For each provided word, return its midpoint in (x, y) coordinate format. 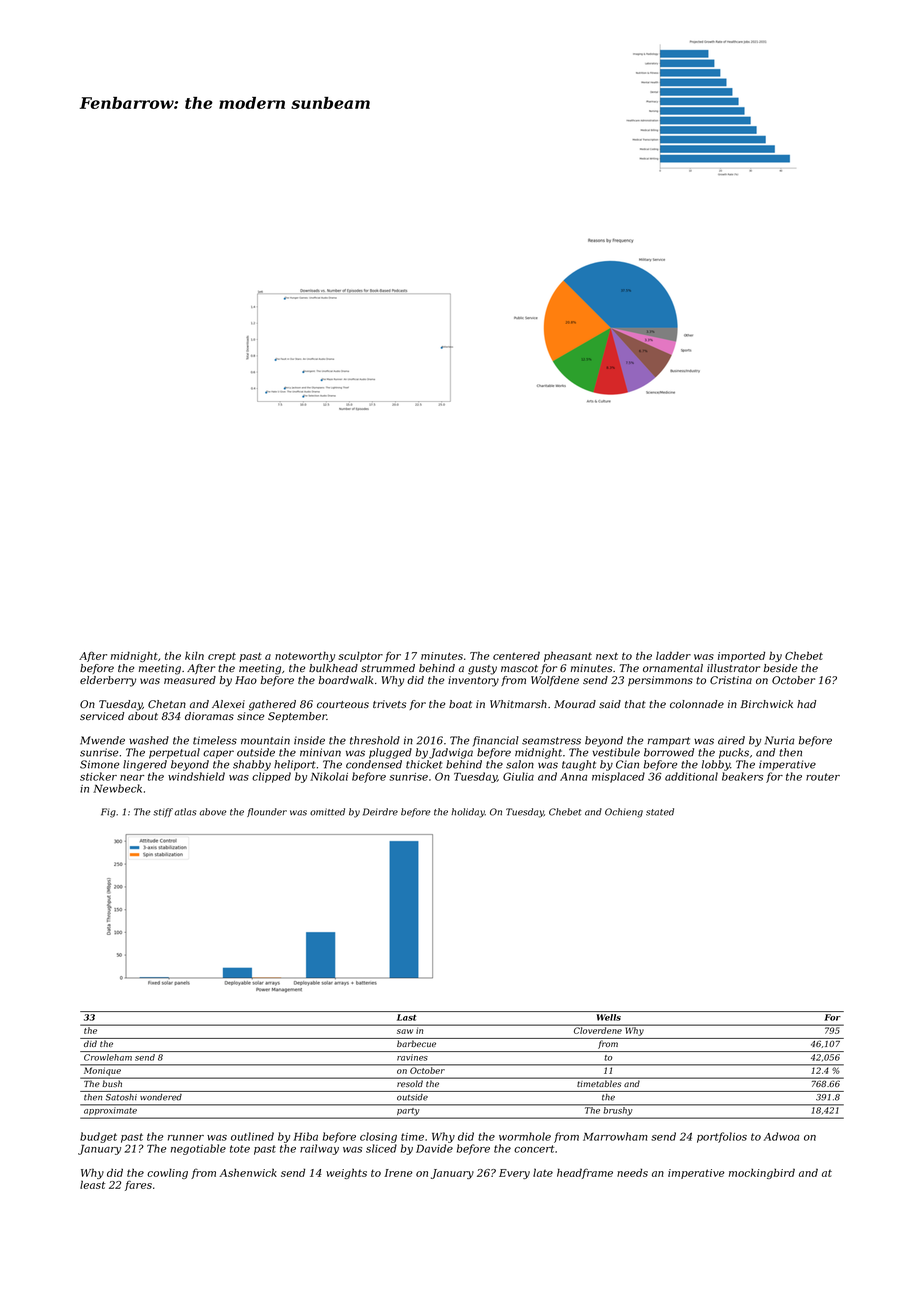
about (143, 716)
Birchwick (766, 704)
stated (660, 812)
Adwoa (781, 1136)
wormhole (525, 1136)
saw (405, 1031)
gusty (482, 670)
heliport (295, 765)
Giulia (518, 776)
